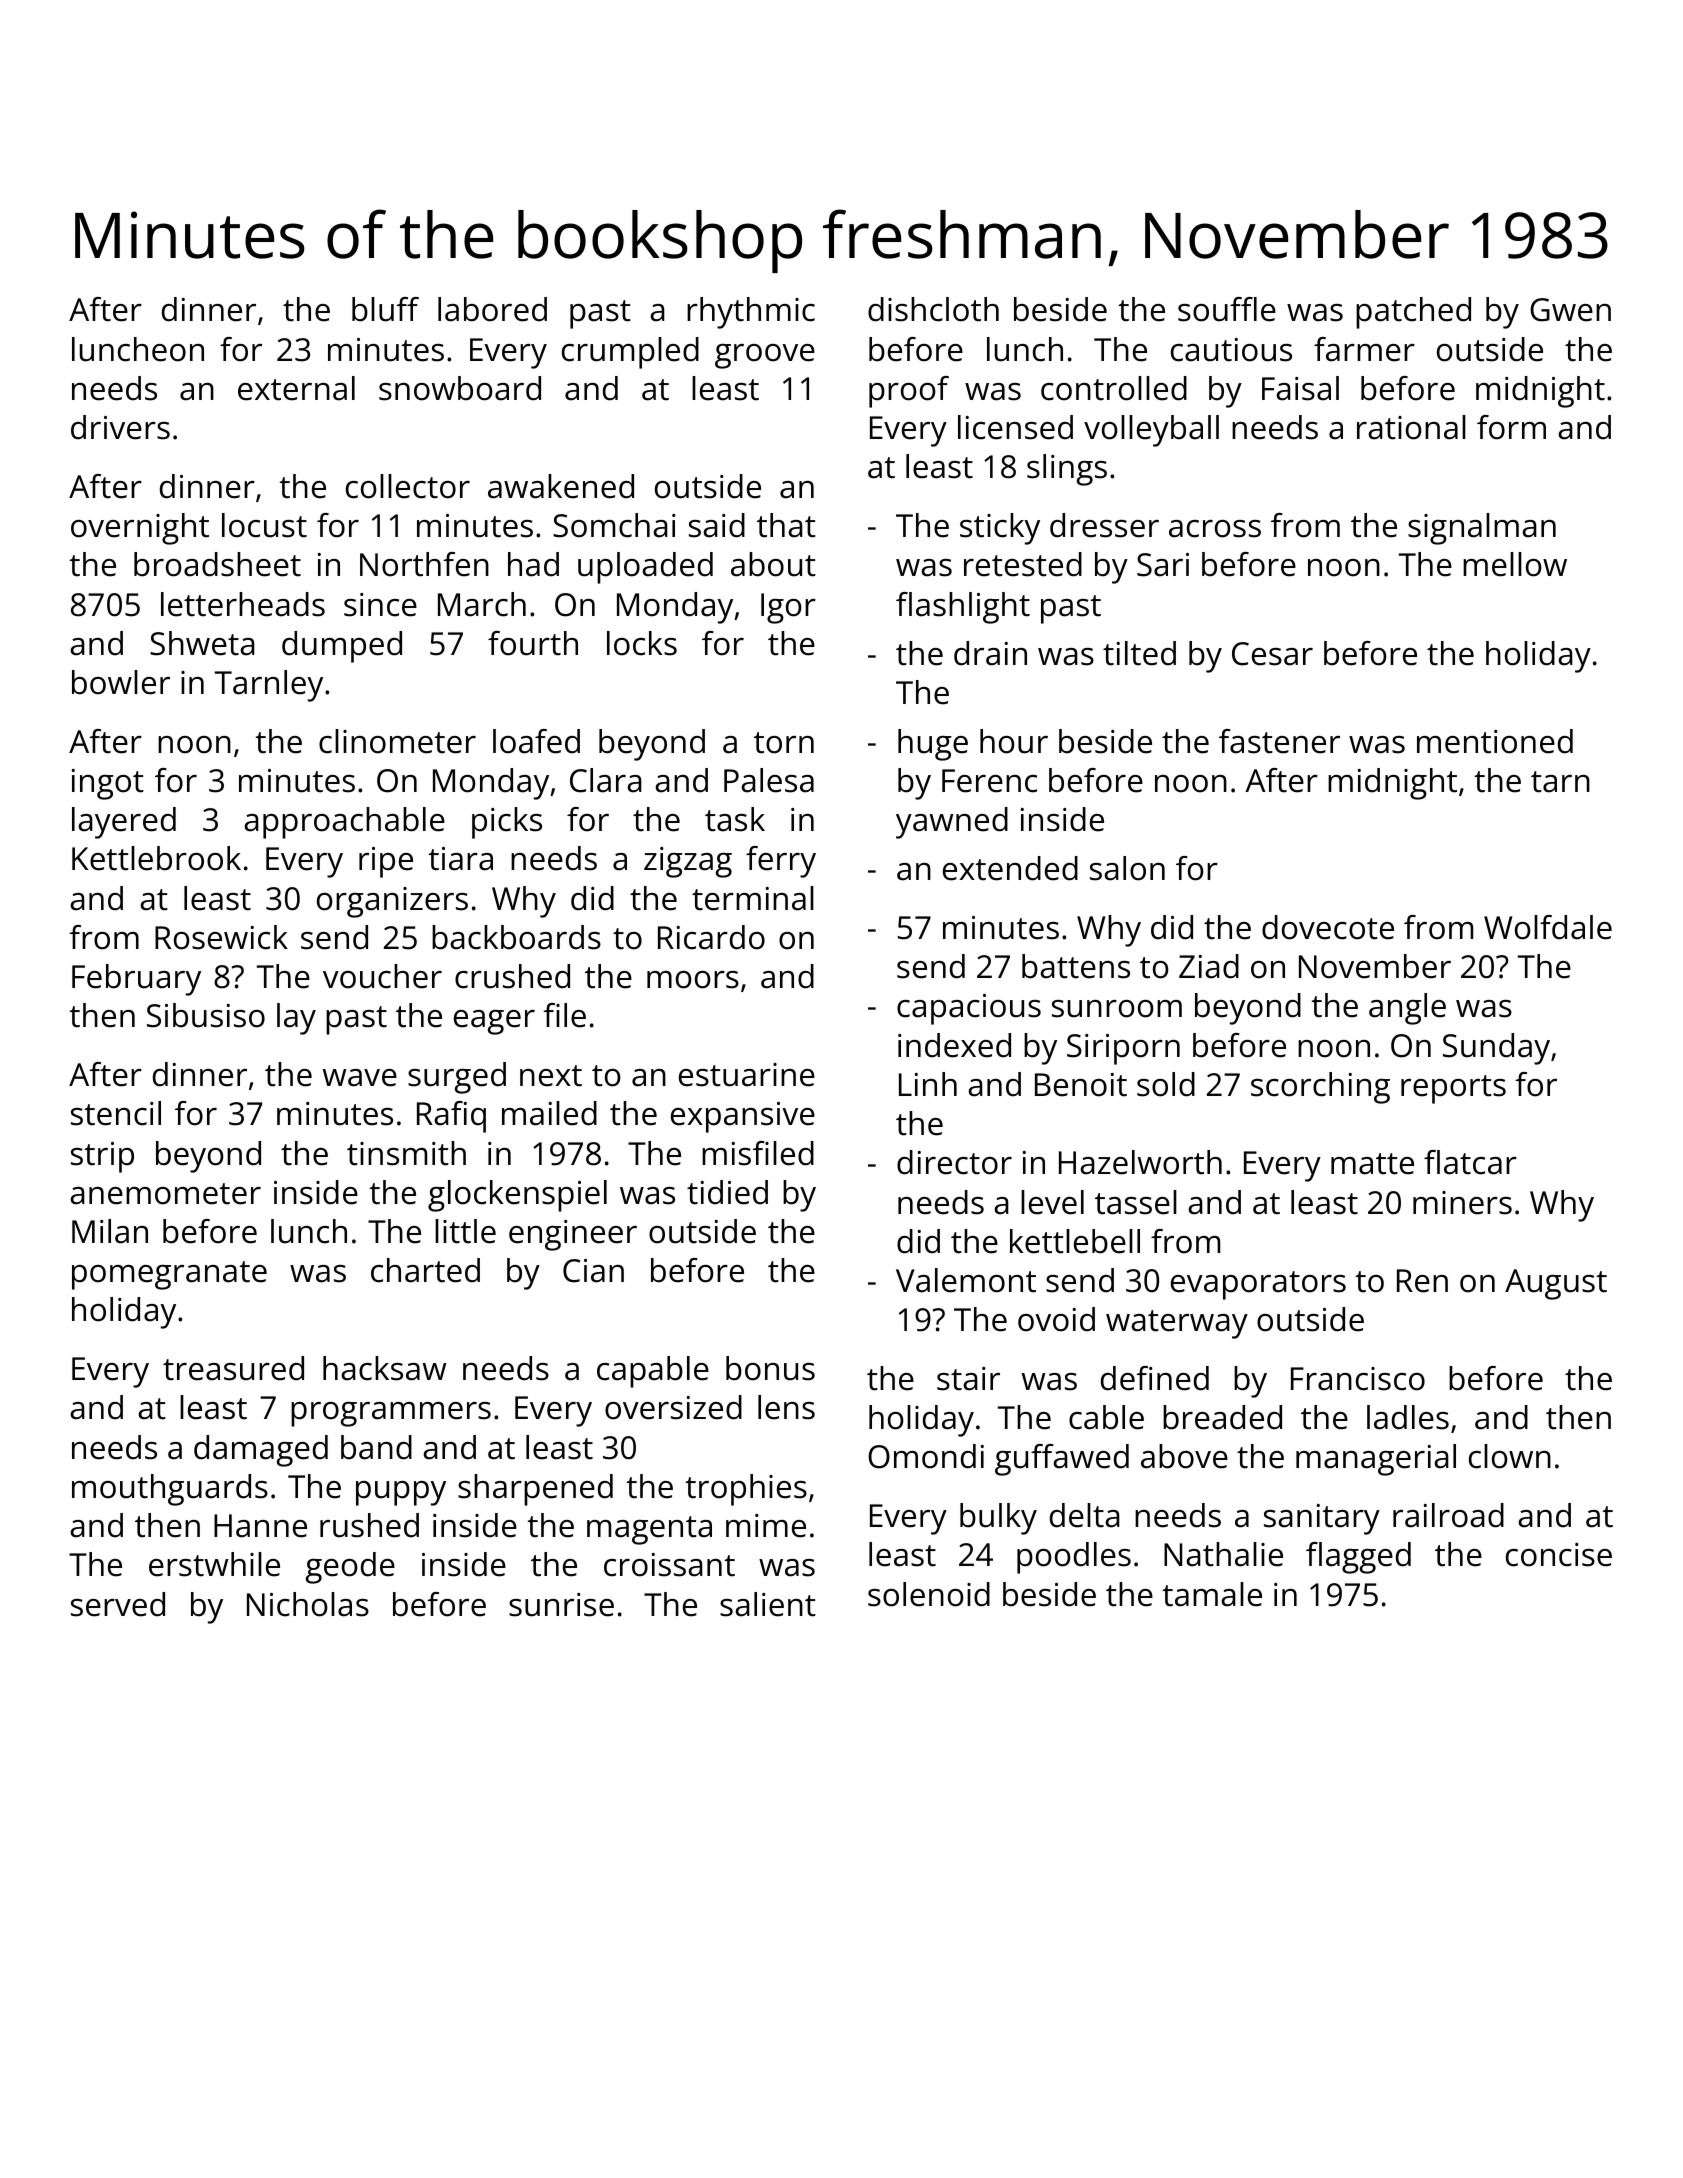  Describe the element at coordinates (1209, 966) in the screenshot. I see `Ziad` at that location.
